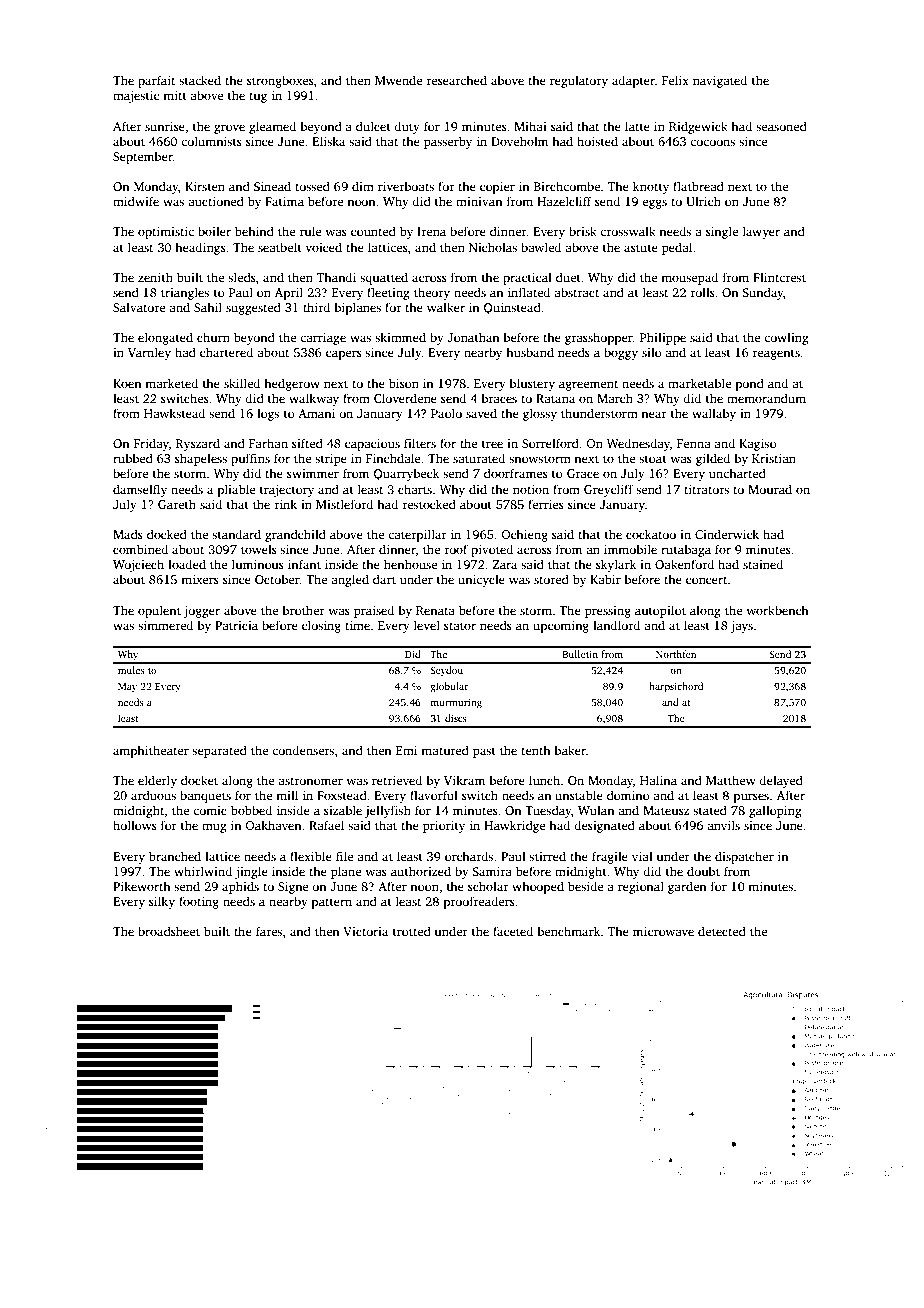 This image has height=1308, width=924. What do you see at coordinates (540, 414) in the image?
I see `glossy` at bounding box center [540, 414].
